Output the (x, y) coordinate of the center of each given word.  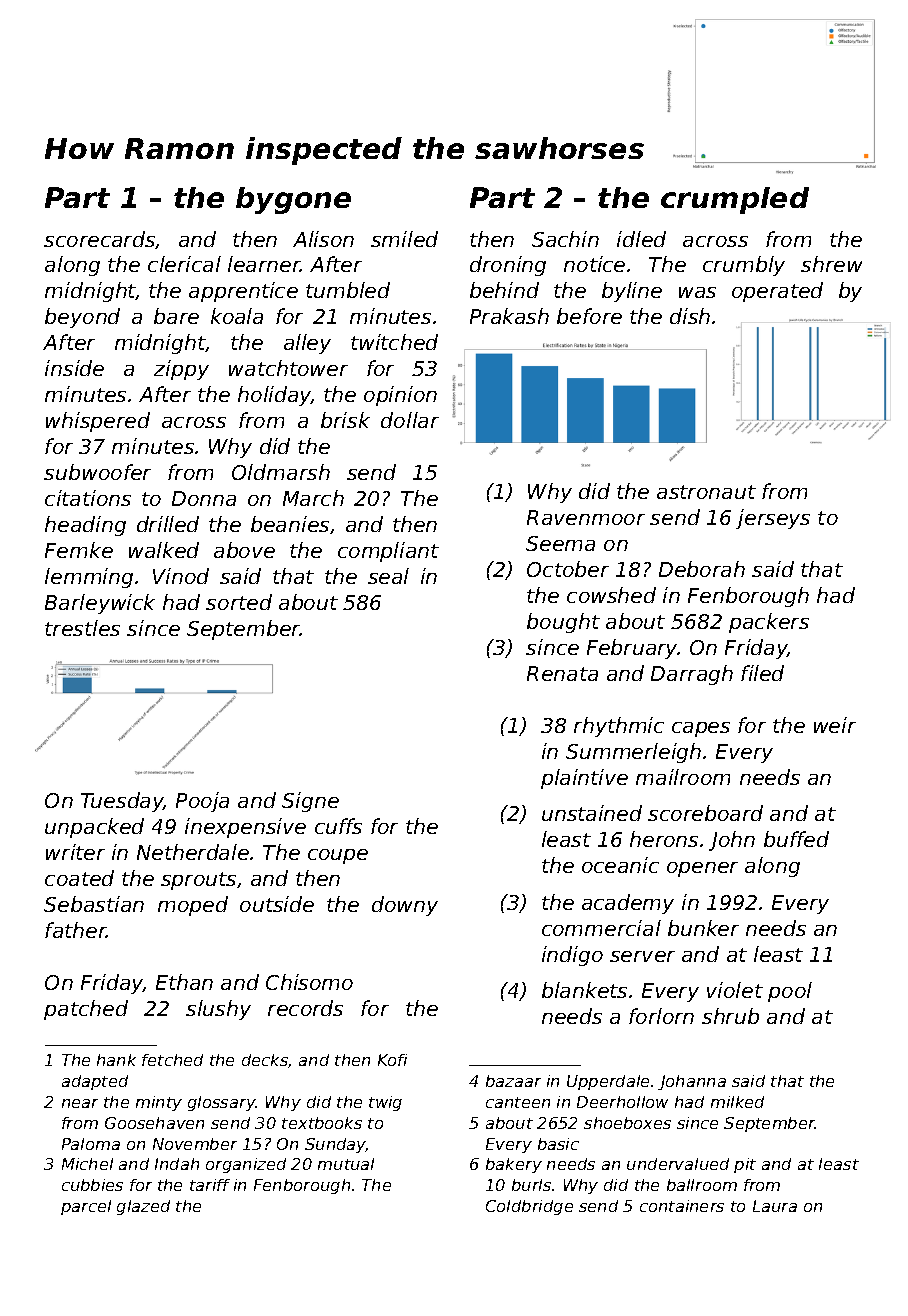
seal (388, 576)
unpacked (94, 828)
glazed (143, 1207)
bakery (514, 1165)
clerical (184, 264)
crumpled (735, 200)
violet (735, 990)
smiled (404, 239)
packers (769, 623)
